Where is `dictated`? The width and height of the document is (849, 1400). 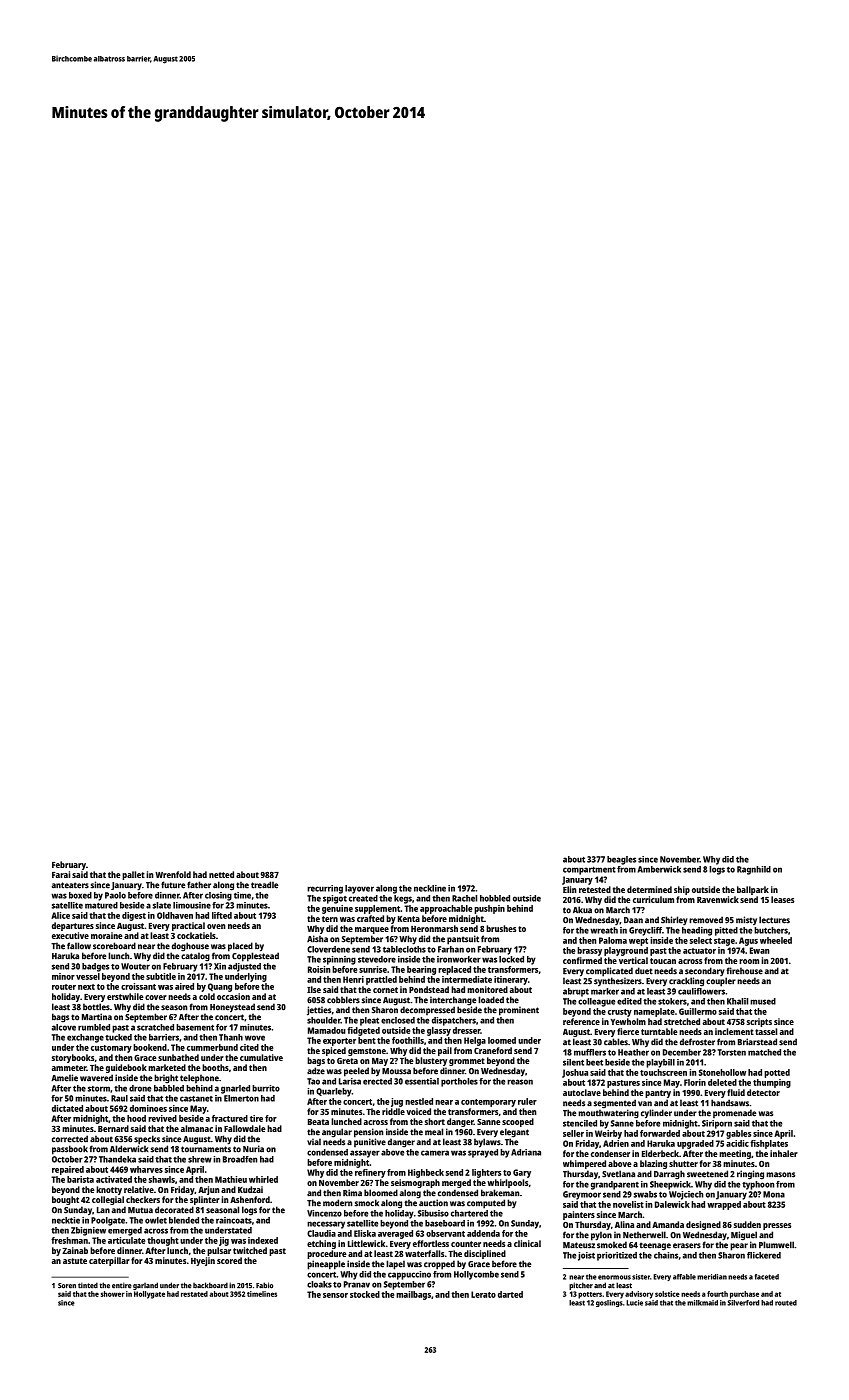 dictated is located at coordinates (67, 1108).
